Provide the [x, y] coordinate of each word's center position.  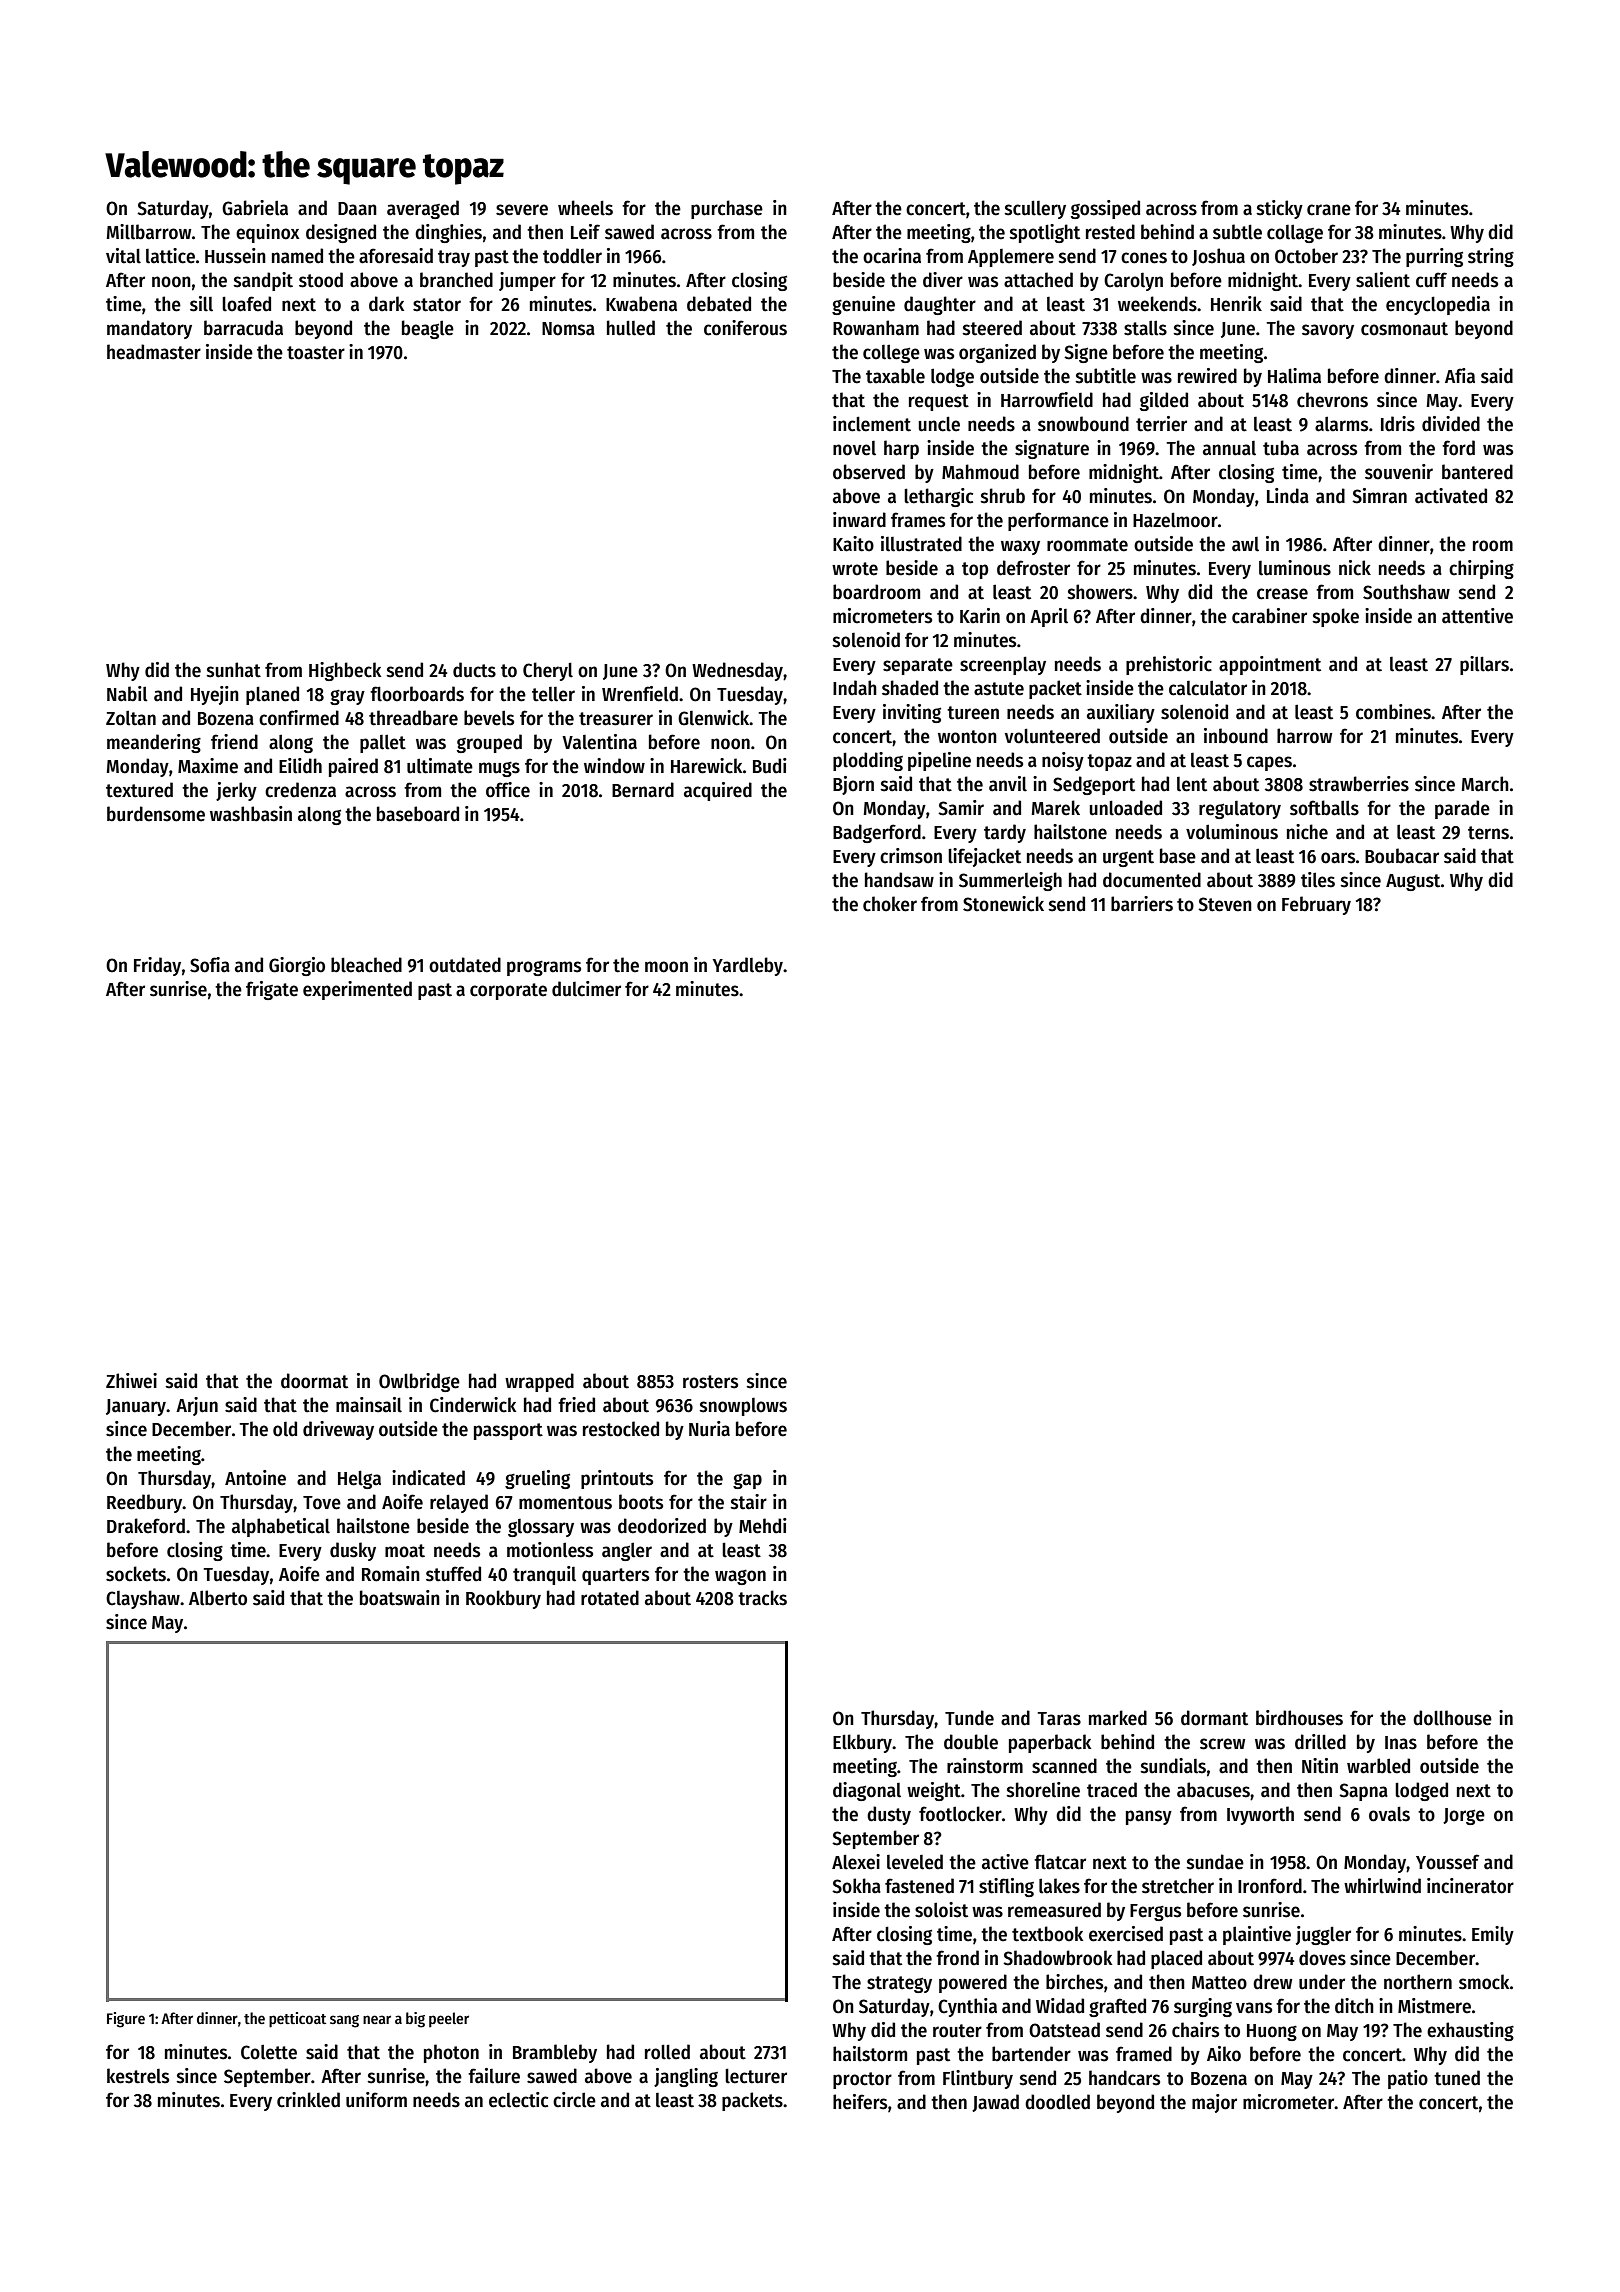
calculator [1208, 688]
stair [748, 1502]
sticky [1279, 209]
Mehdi [763, 1526]
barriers [1142, 904]
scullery [1035, 209]
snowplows [743, 1407]
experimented [357, 990]
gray [347, 697]
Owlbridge [419, 1382]
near [377, 2019]
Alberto [218, 1598]
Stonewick [1003, 904]
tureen [973, 713]
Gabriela [255, 208]
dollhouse [1452, 1718]
